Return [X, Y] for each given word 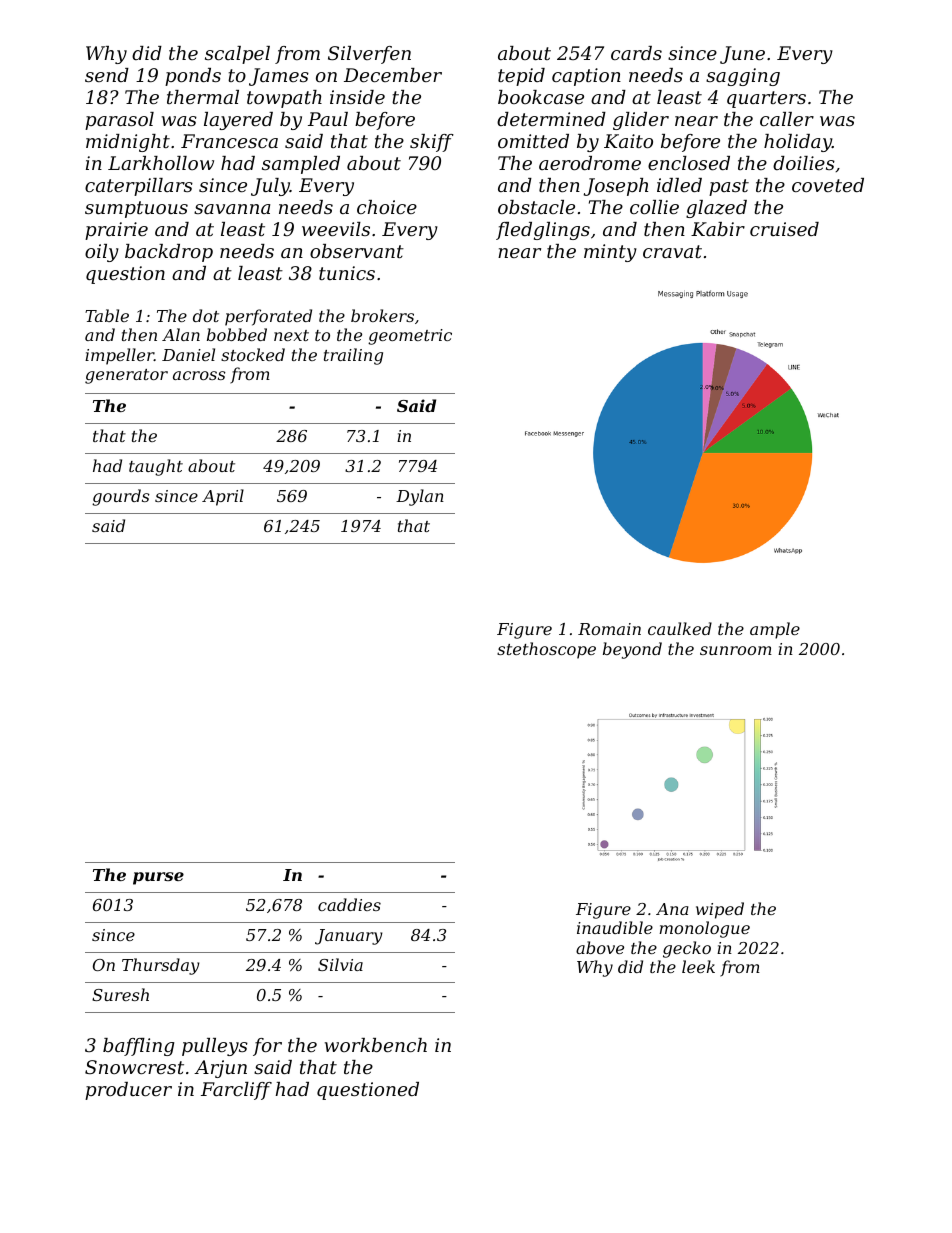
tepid [521, 77]
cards [636, 53]
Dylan [420, 497]
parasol [119, 121]
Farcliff [236, 1091]
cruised [784, 229]
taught [156, 467]
